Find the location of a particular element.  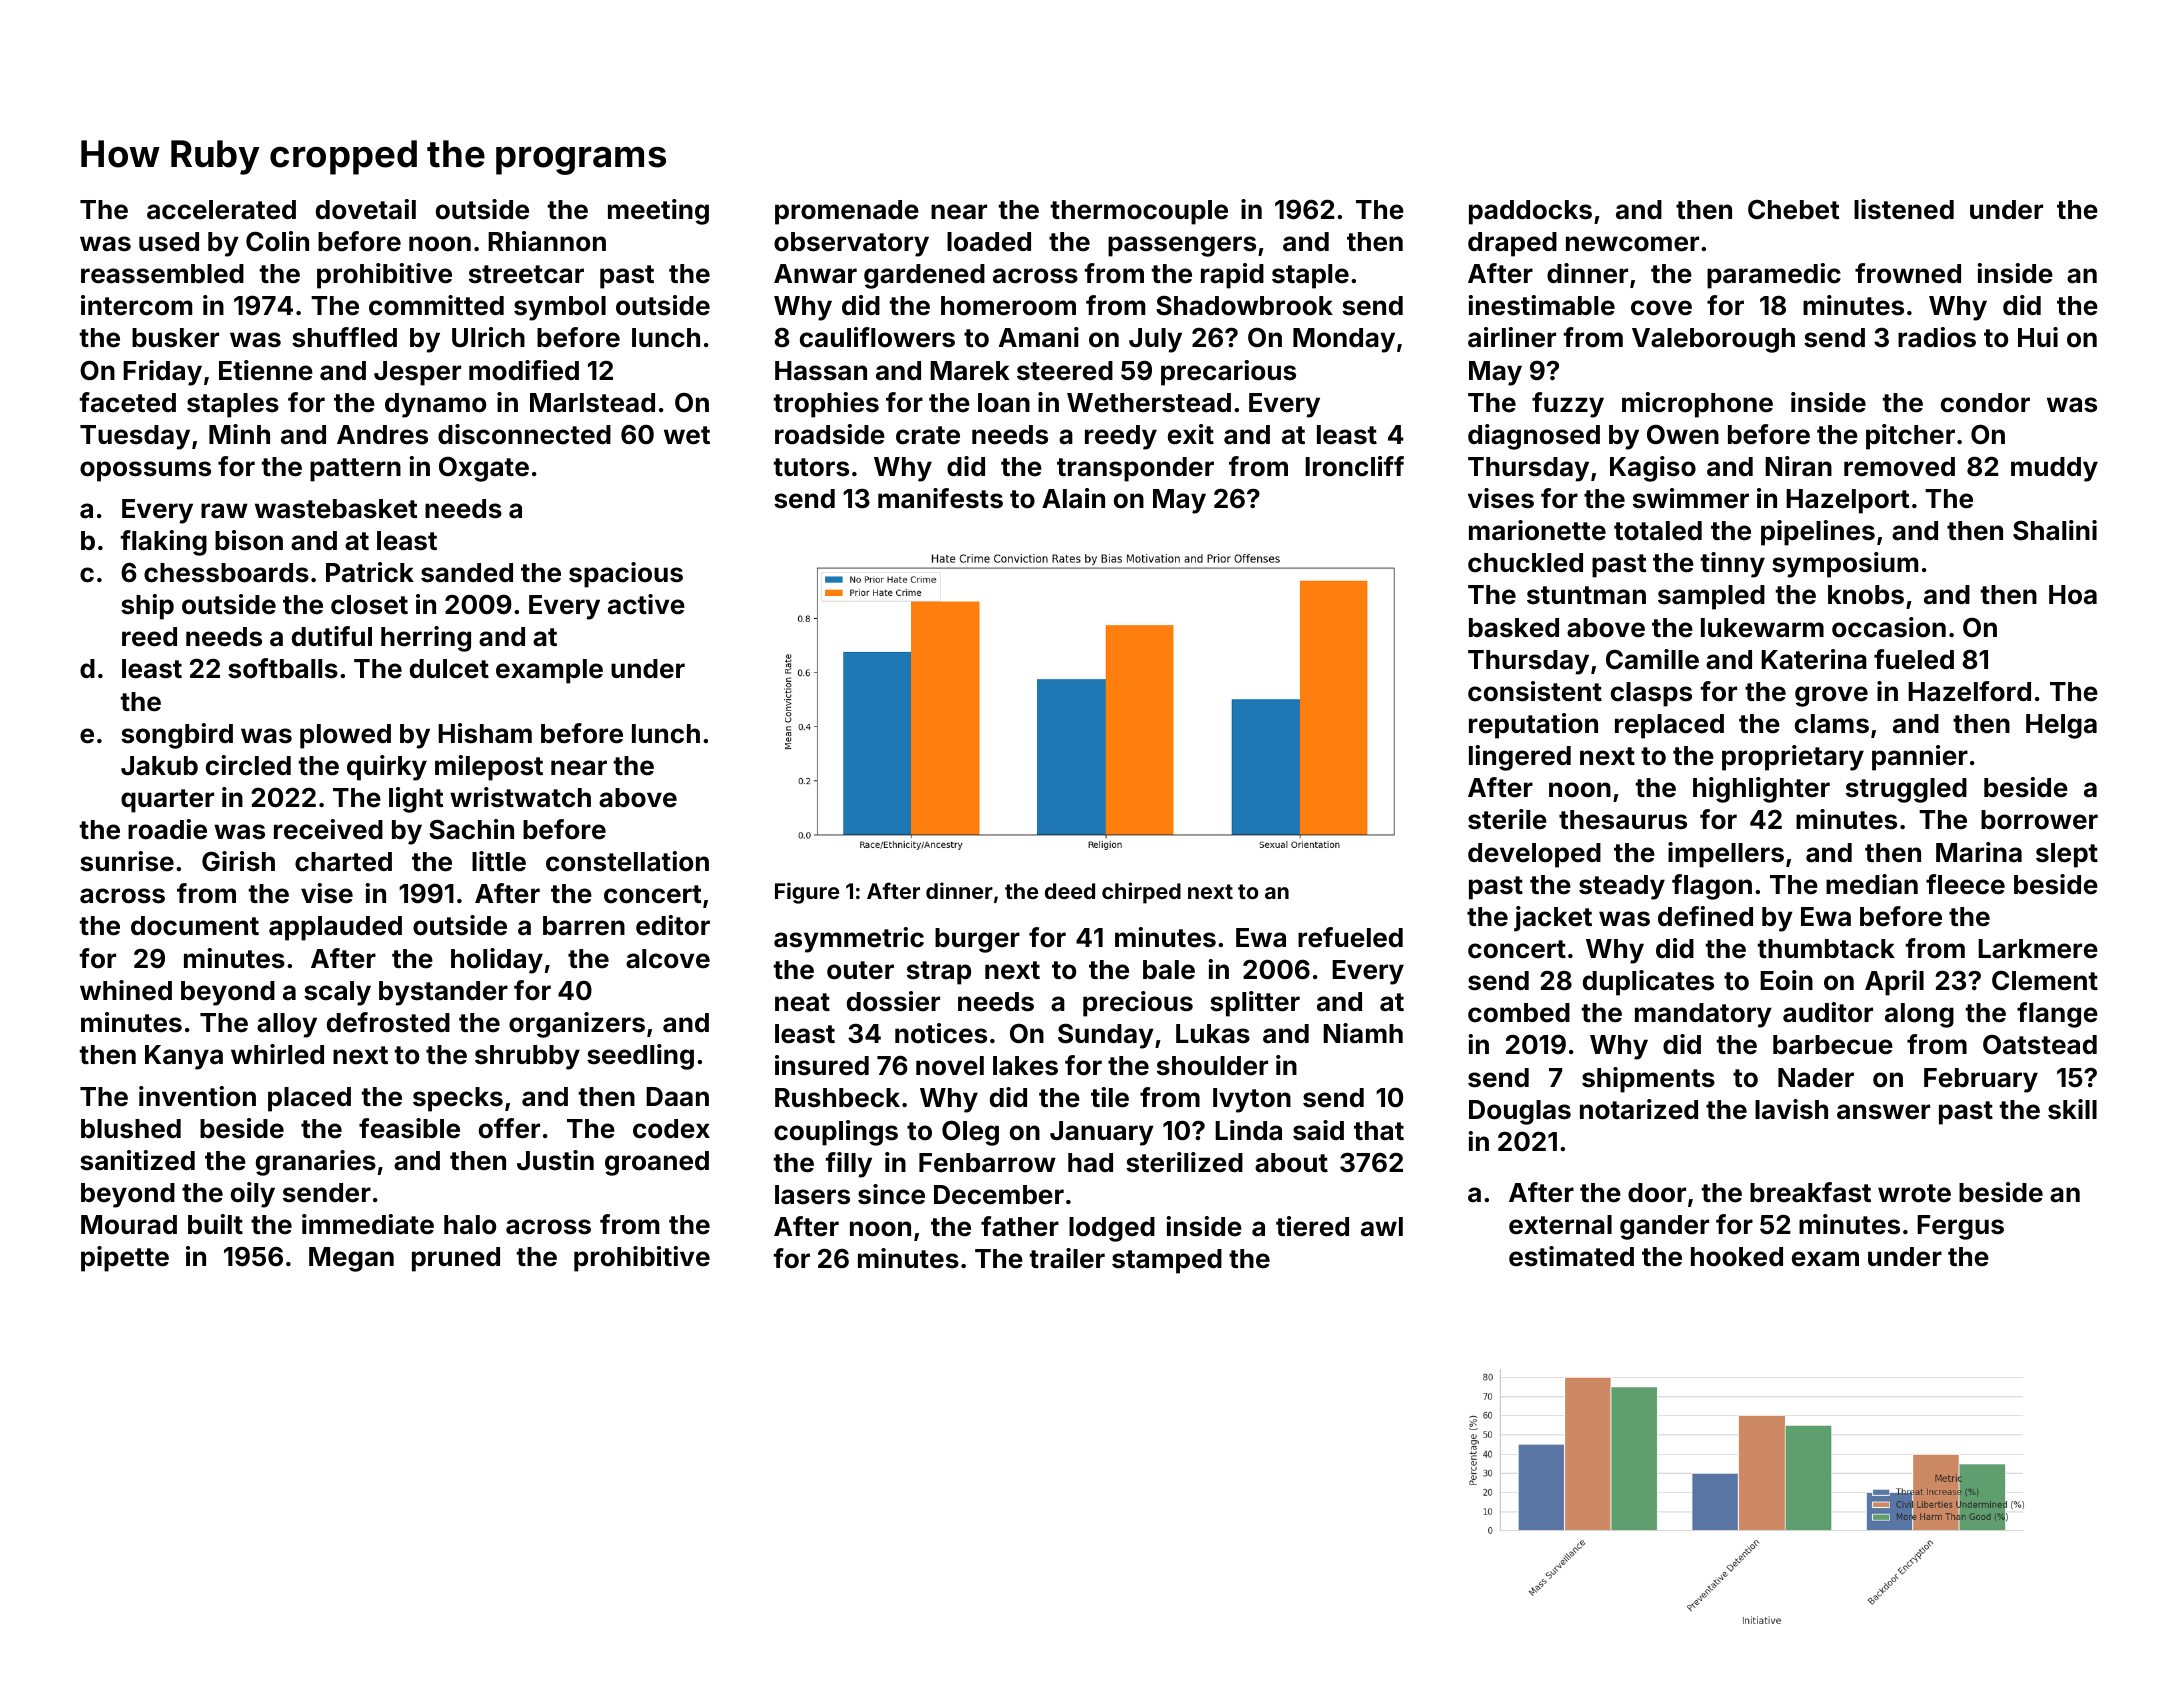

raw is located at coordinates (224, 511).
